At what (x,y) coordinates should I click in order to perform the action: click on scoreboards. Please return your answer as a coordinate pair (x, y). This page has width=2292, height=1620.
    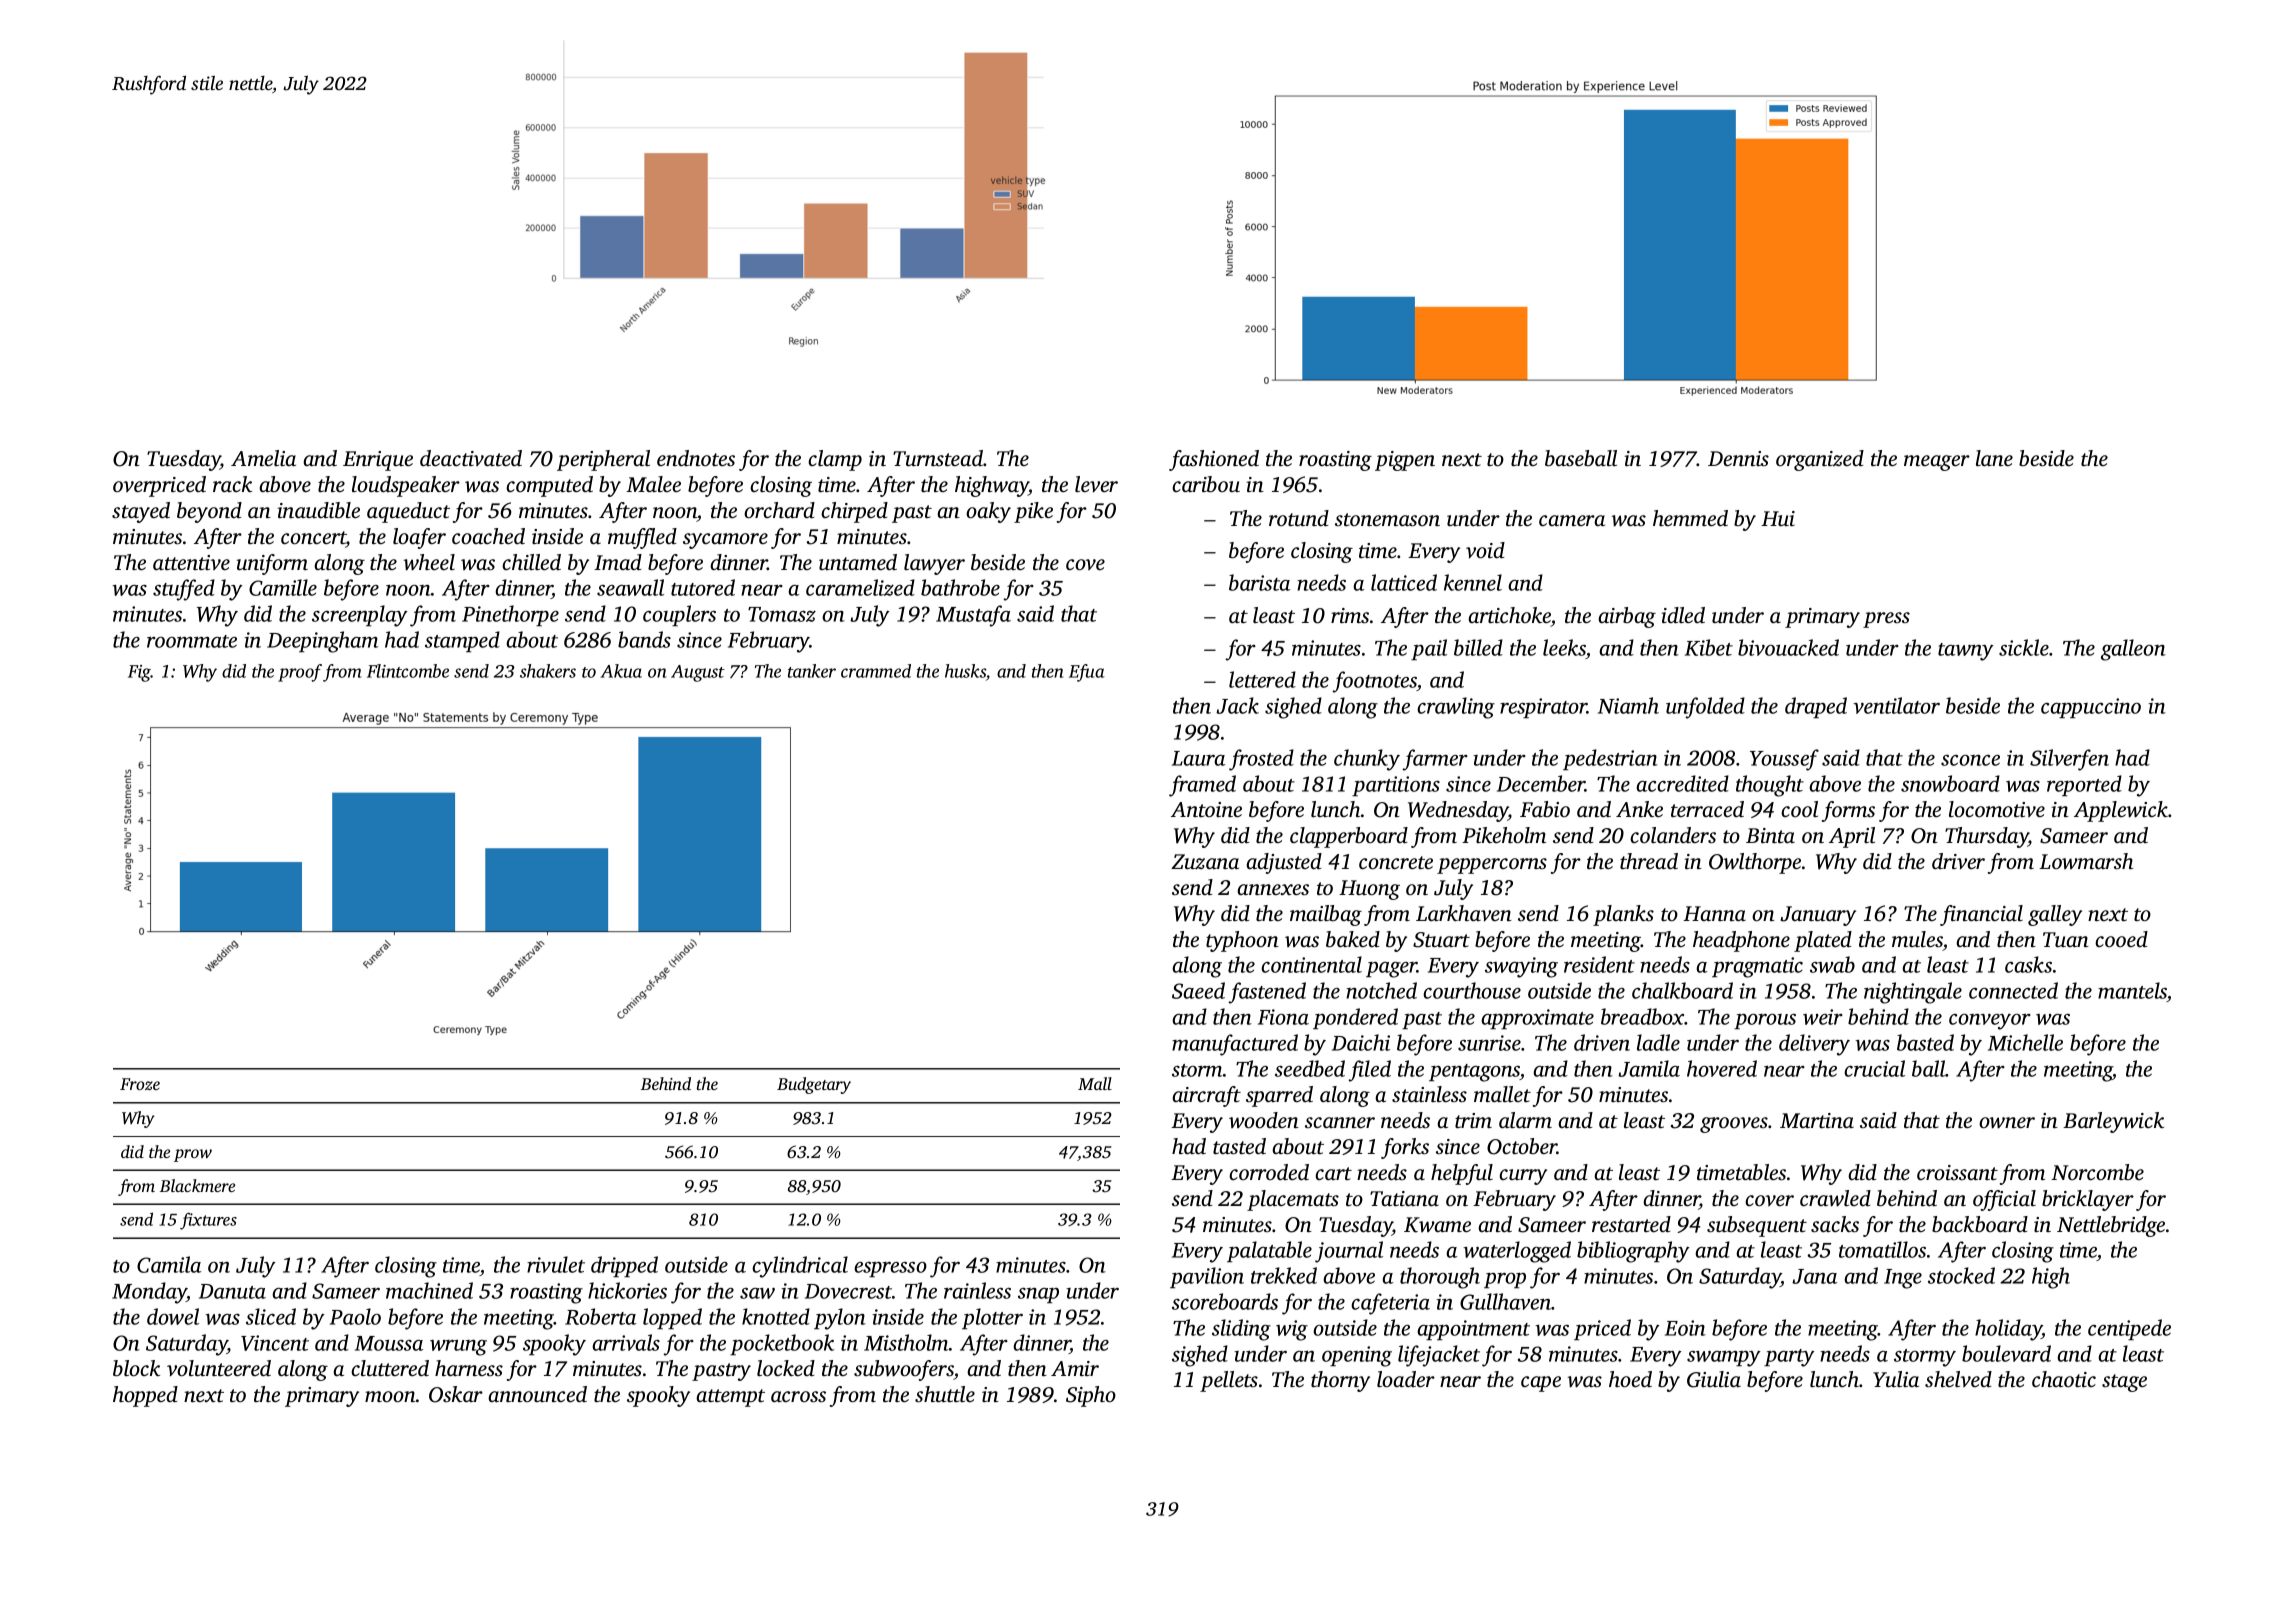
    Looking at the image, I should click on (1225, 1301).
